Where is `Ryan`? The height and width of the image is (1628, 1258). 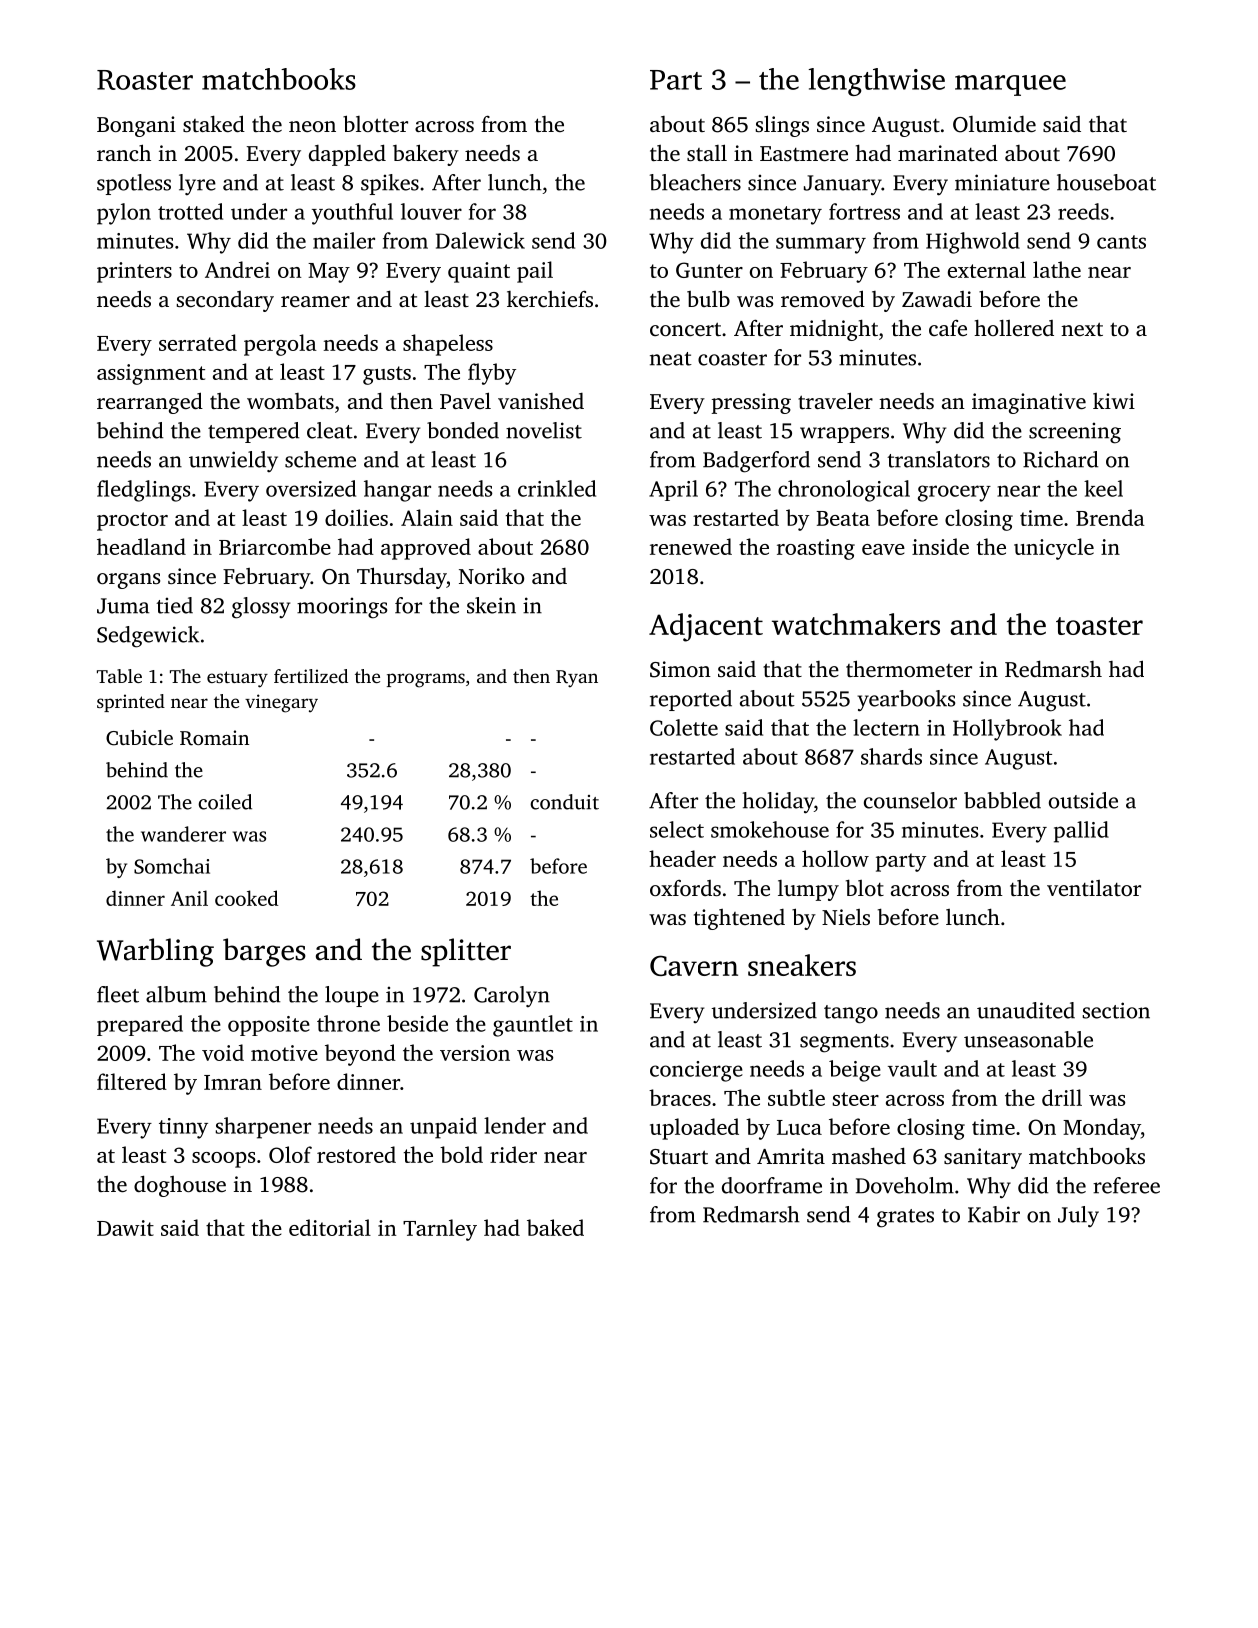
Ryan is located at coordinates (577, 679).
